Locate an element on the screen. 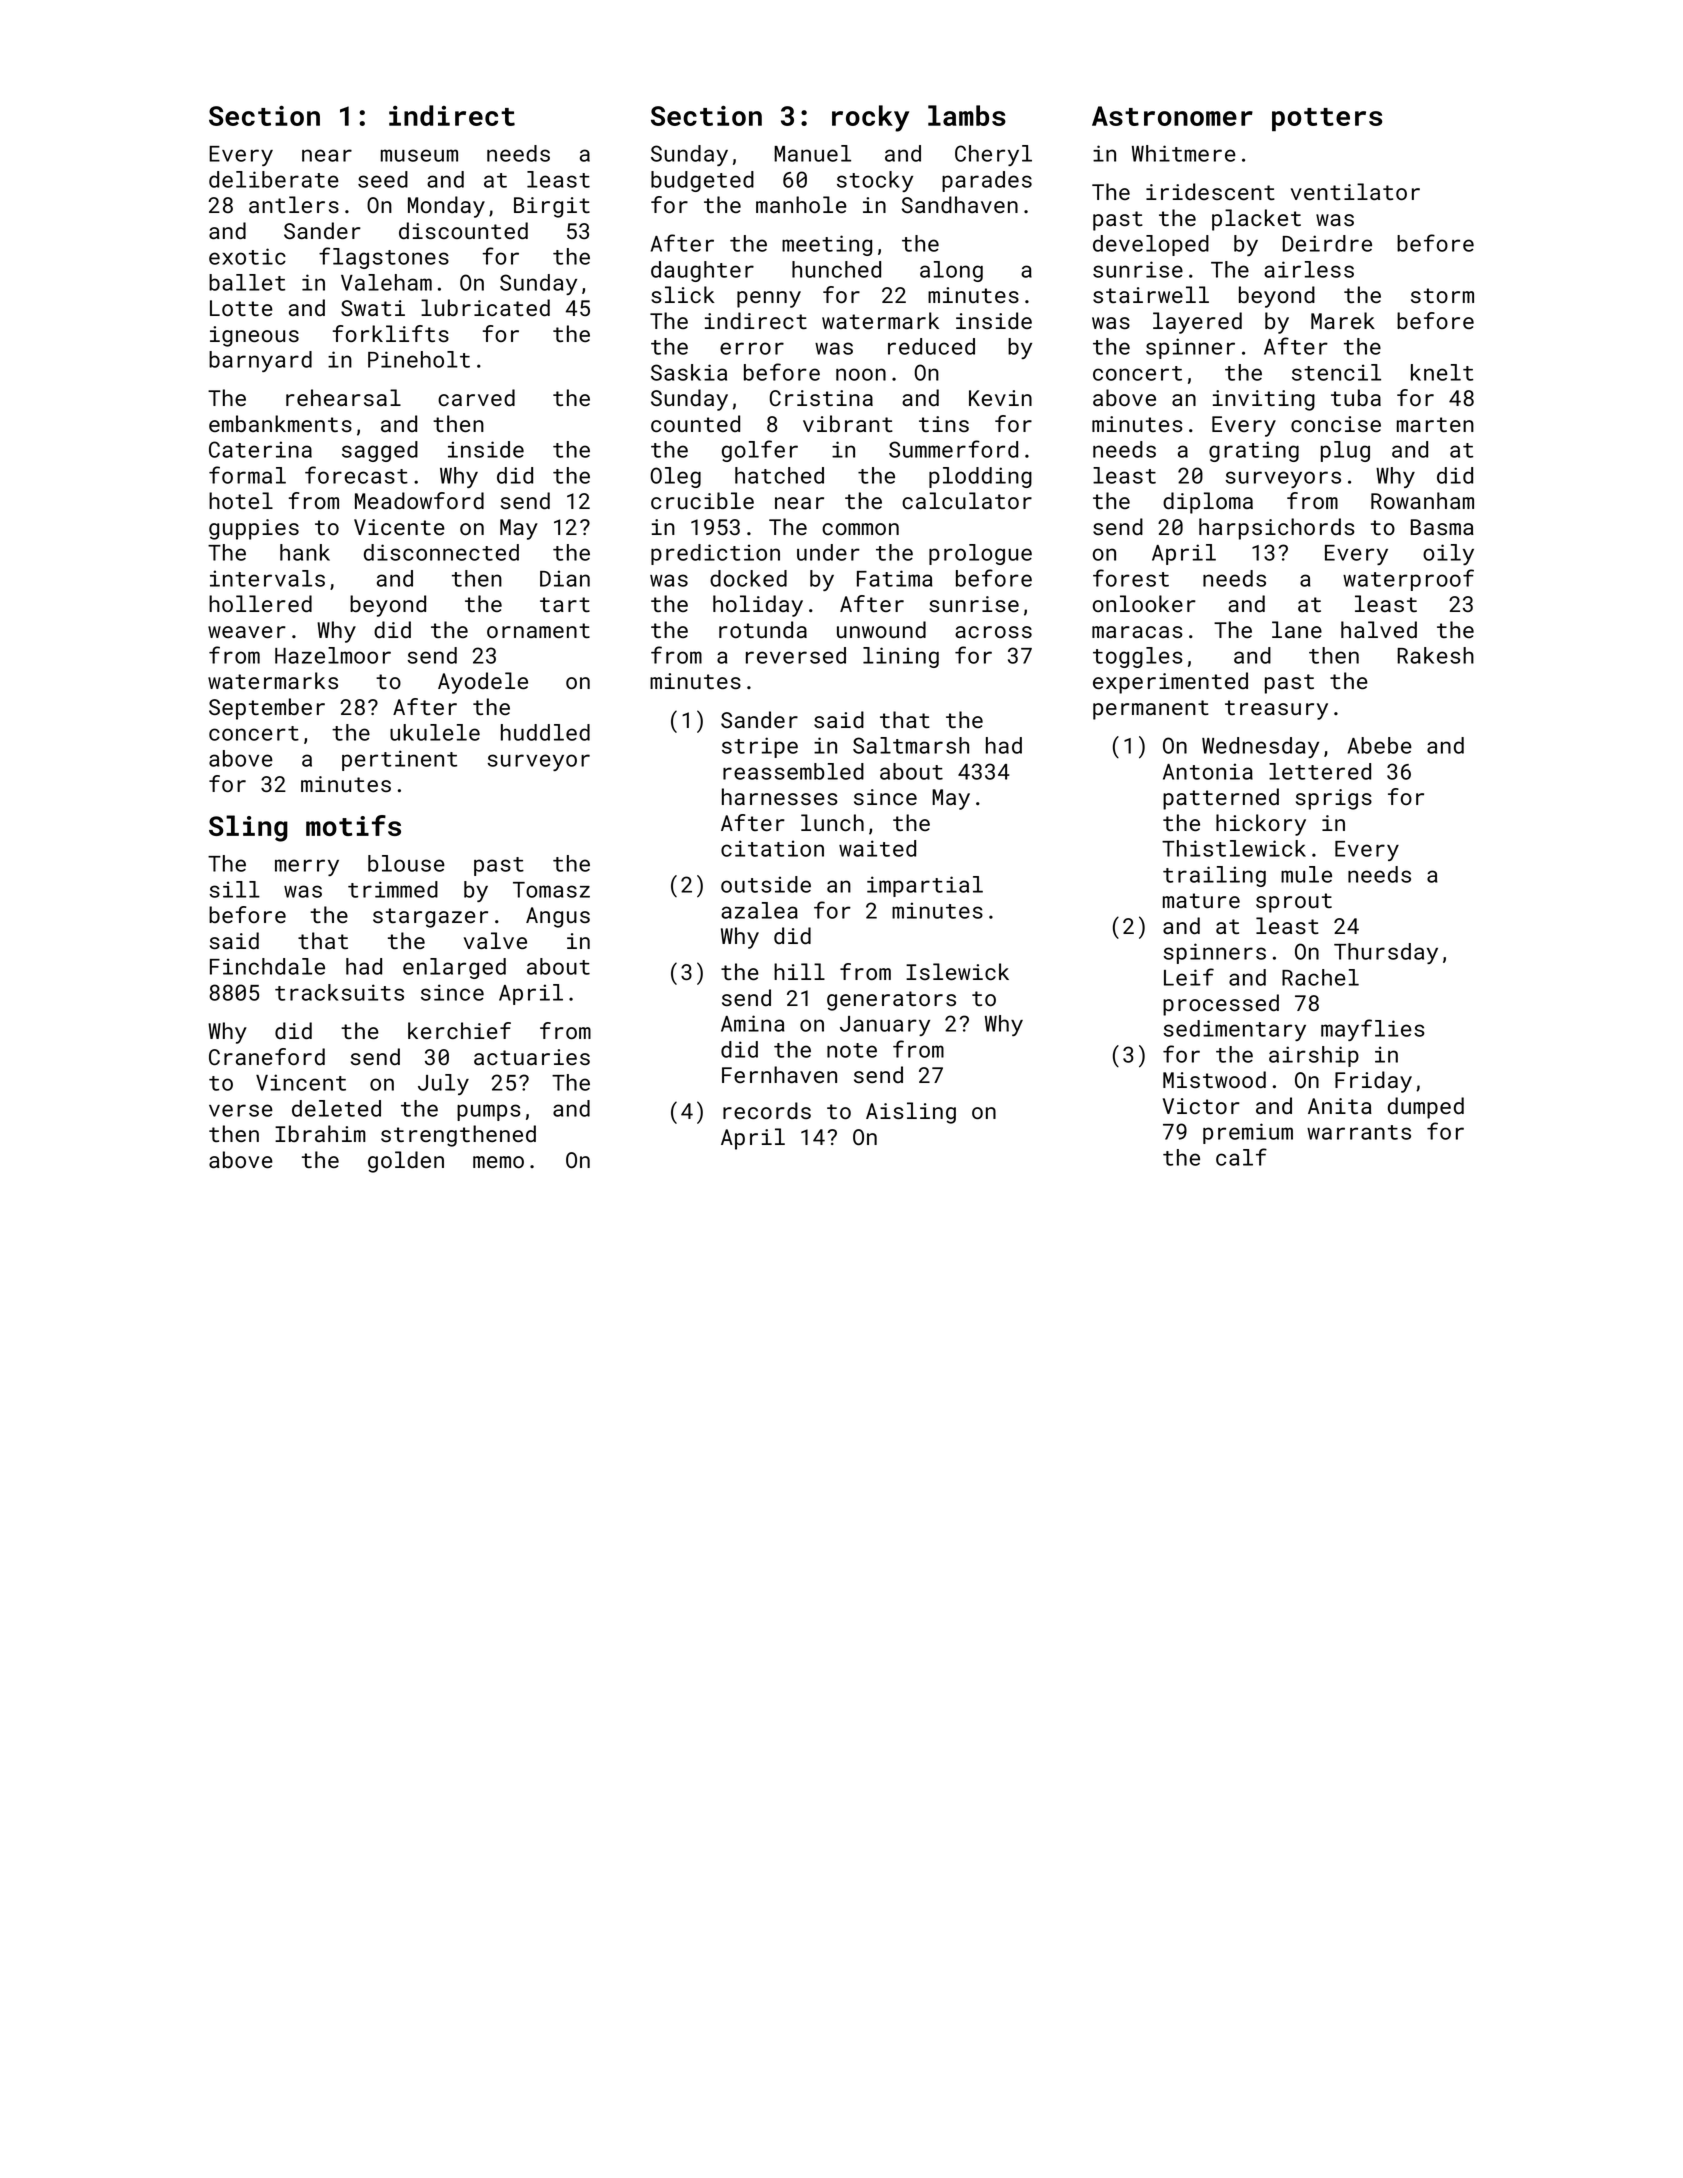  deliberate is located at coordinates (274, 179).
